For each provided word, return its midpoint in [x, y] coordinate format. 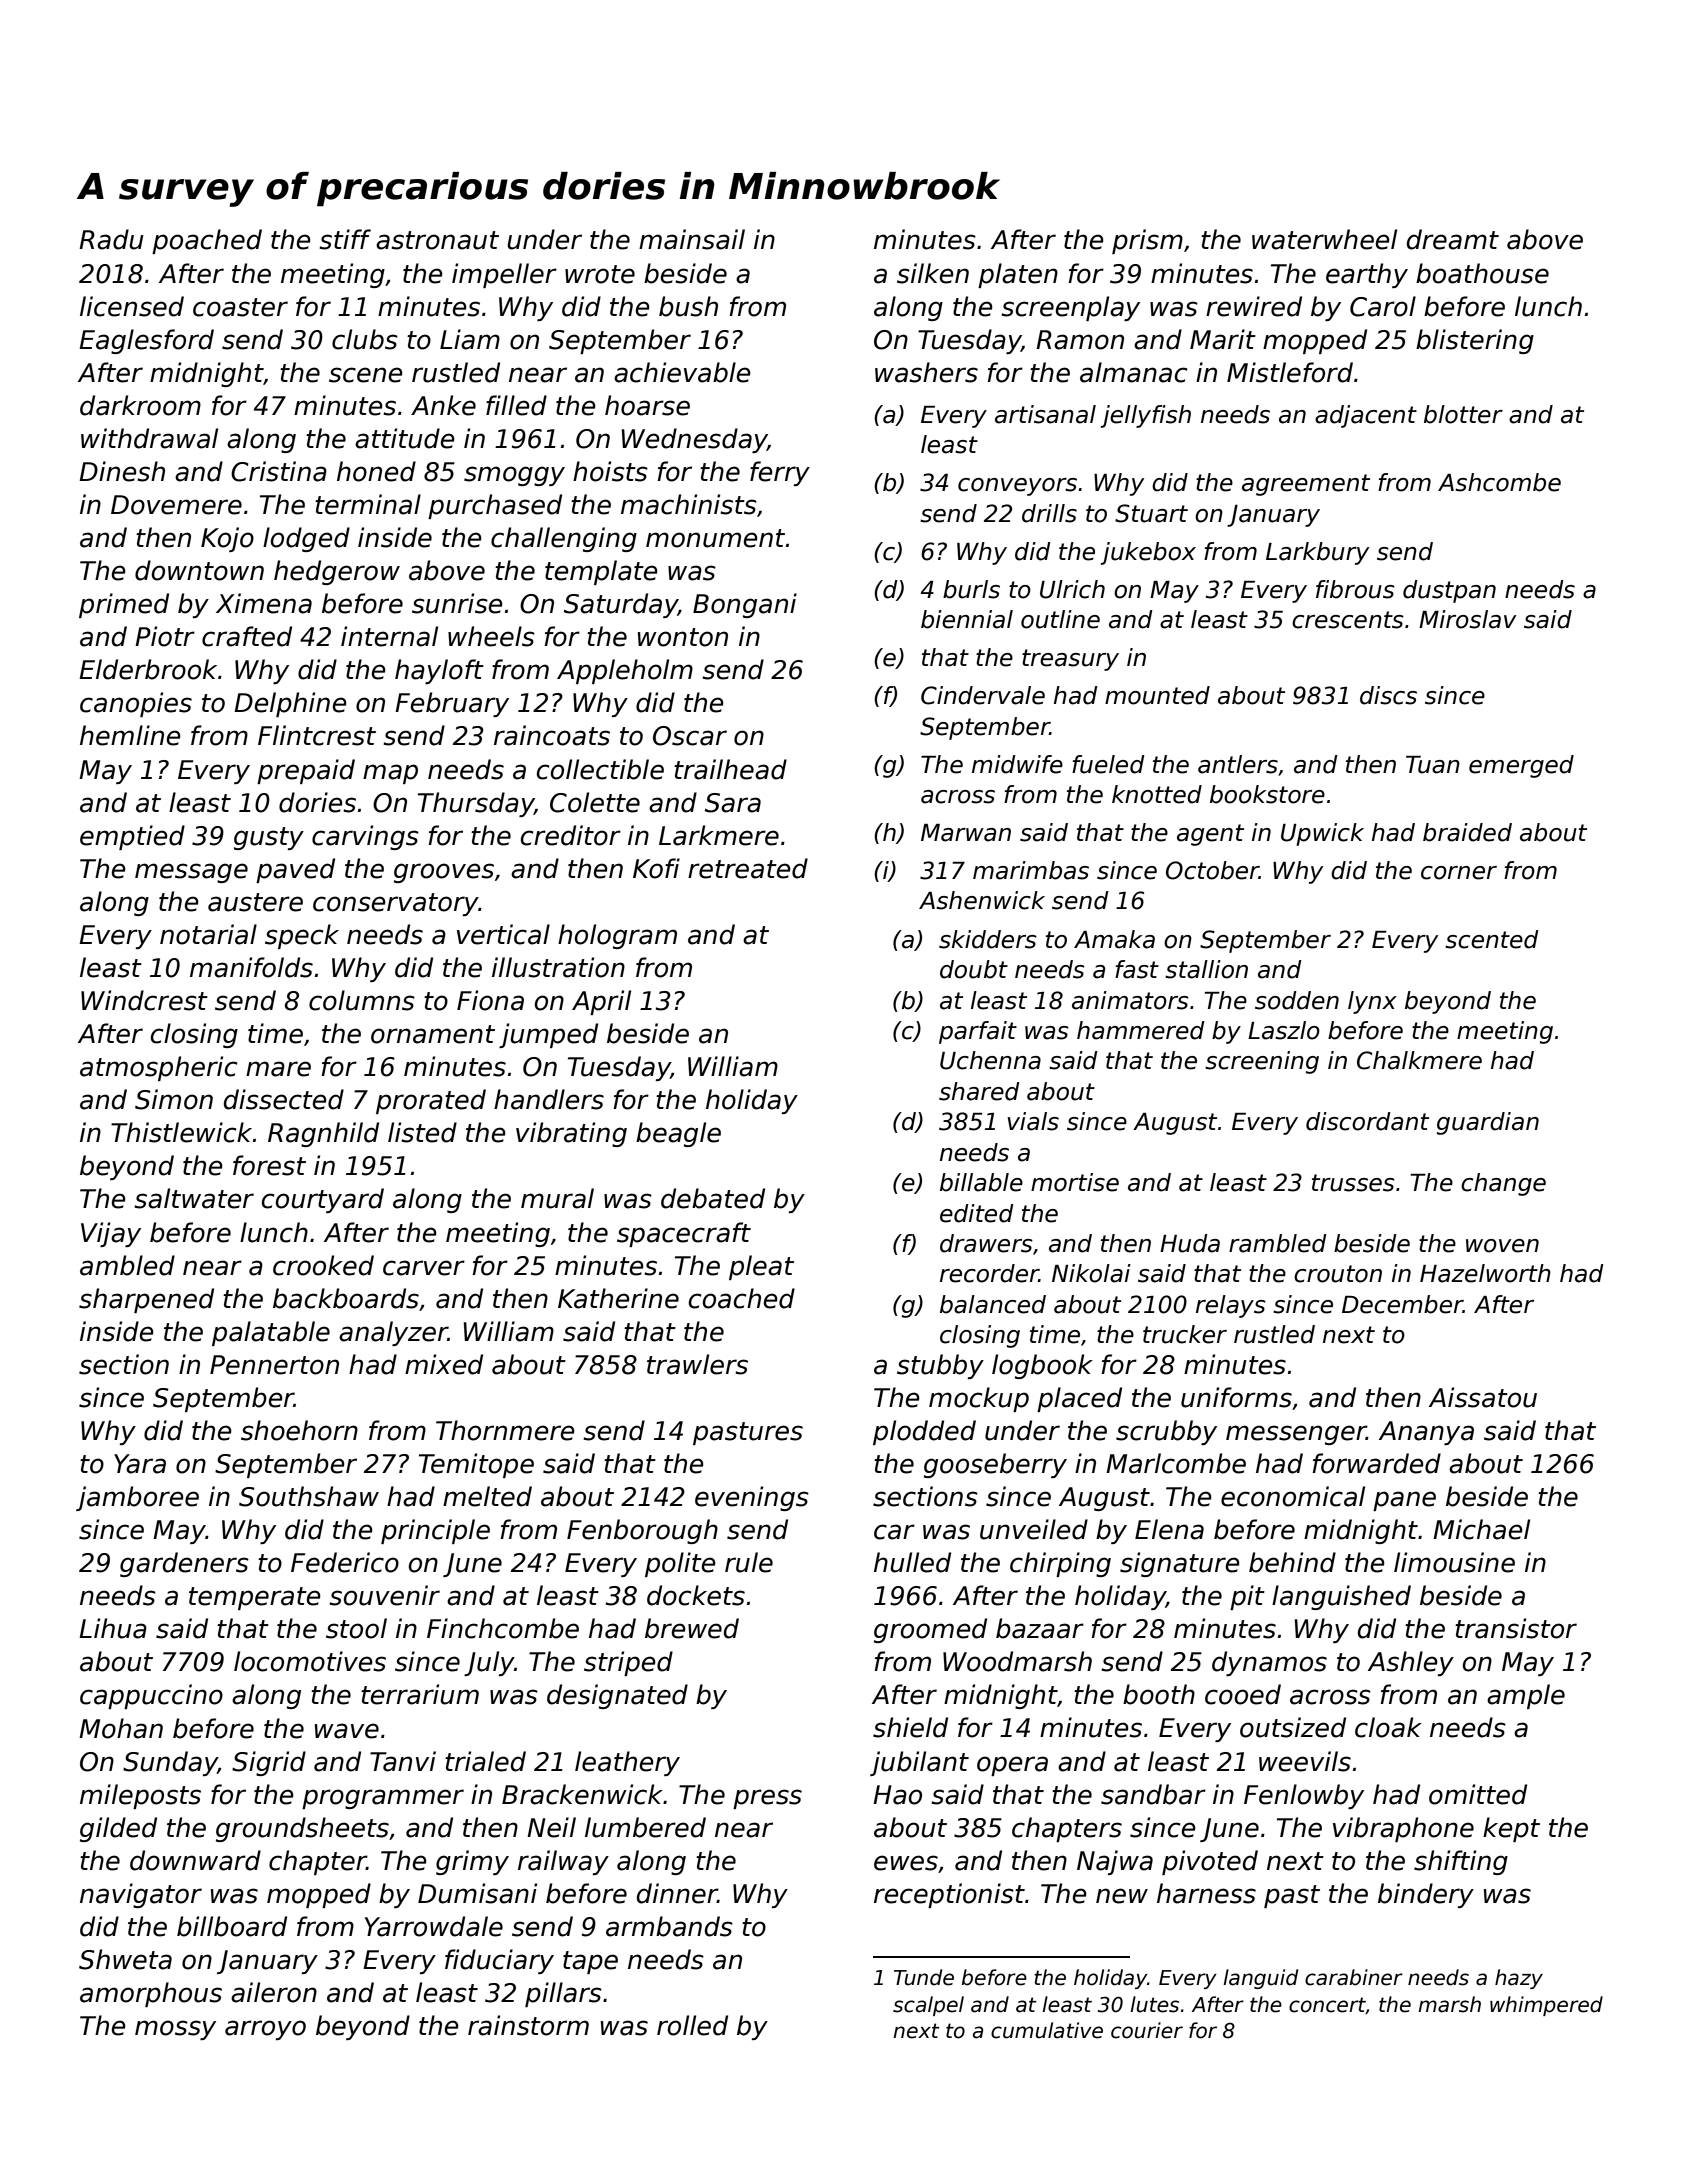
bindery [1426, 1895]
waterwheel [1324, 239]
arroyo [265, 2030]
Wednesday [694, 440]
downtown [199, 570]
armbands [669, 1926]
